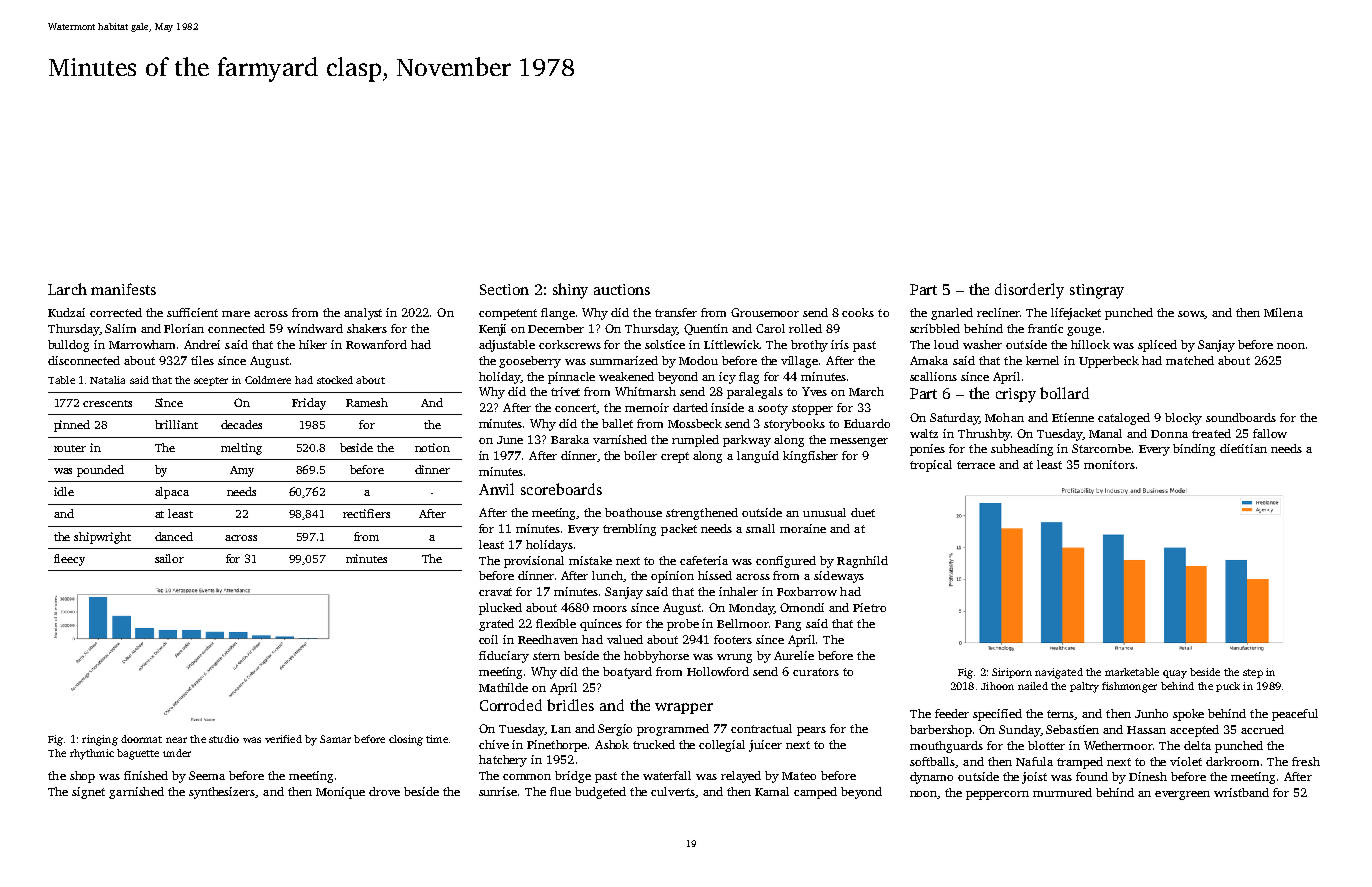 This screenshot has height=887, width=1372. What do you see at coordinates (1253, 673) in the screenshot?
I see `step` at bounding box center [1253, 673].
